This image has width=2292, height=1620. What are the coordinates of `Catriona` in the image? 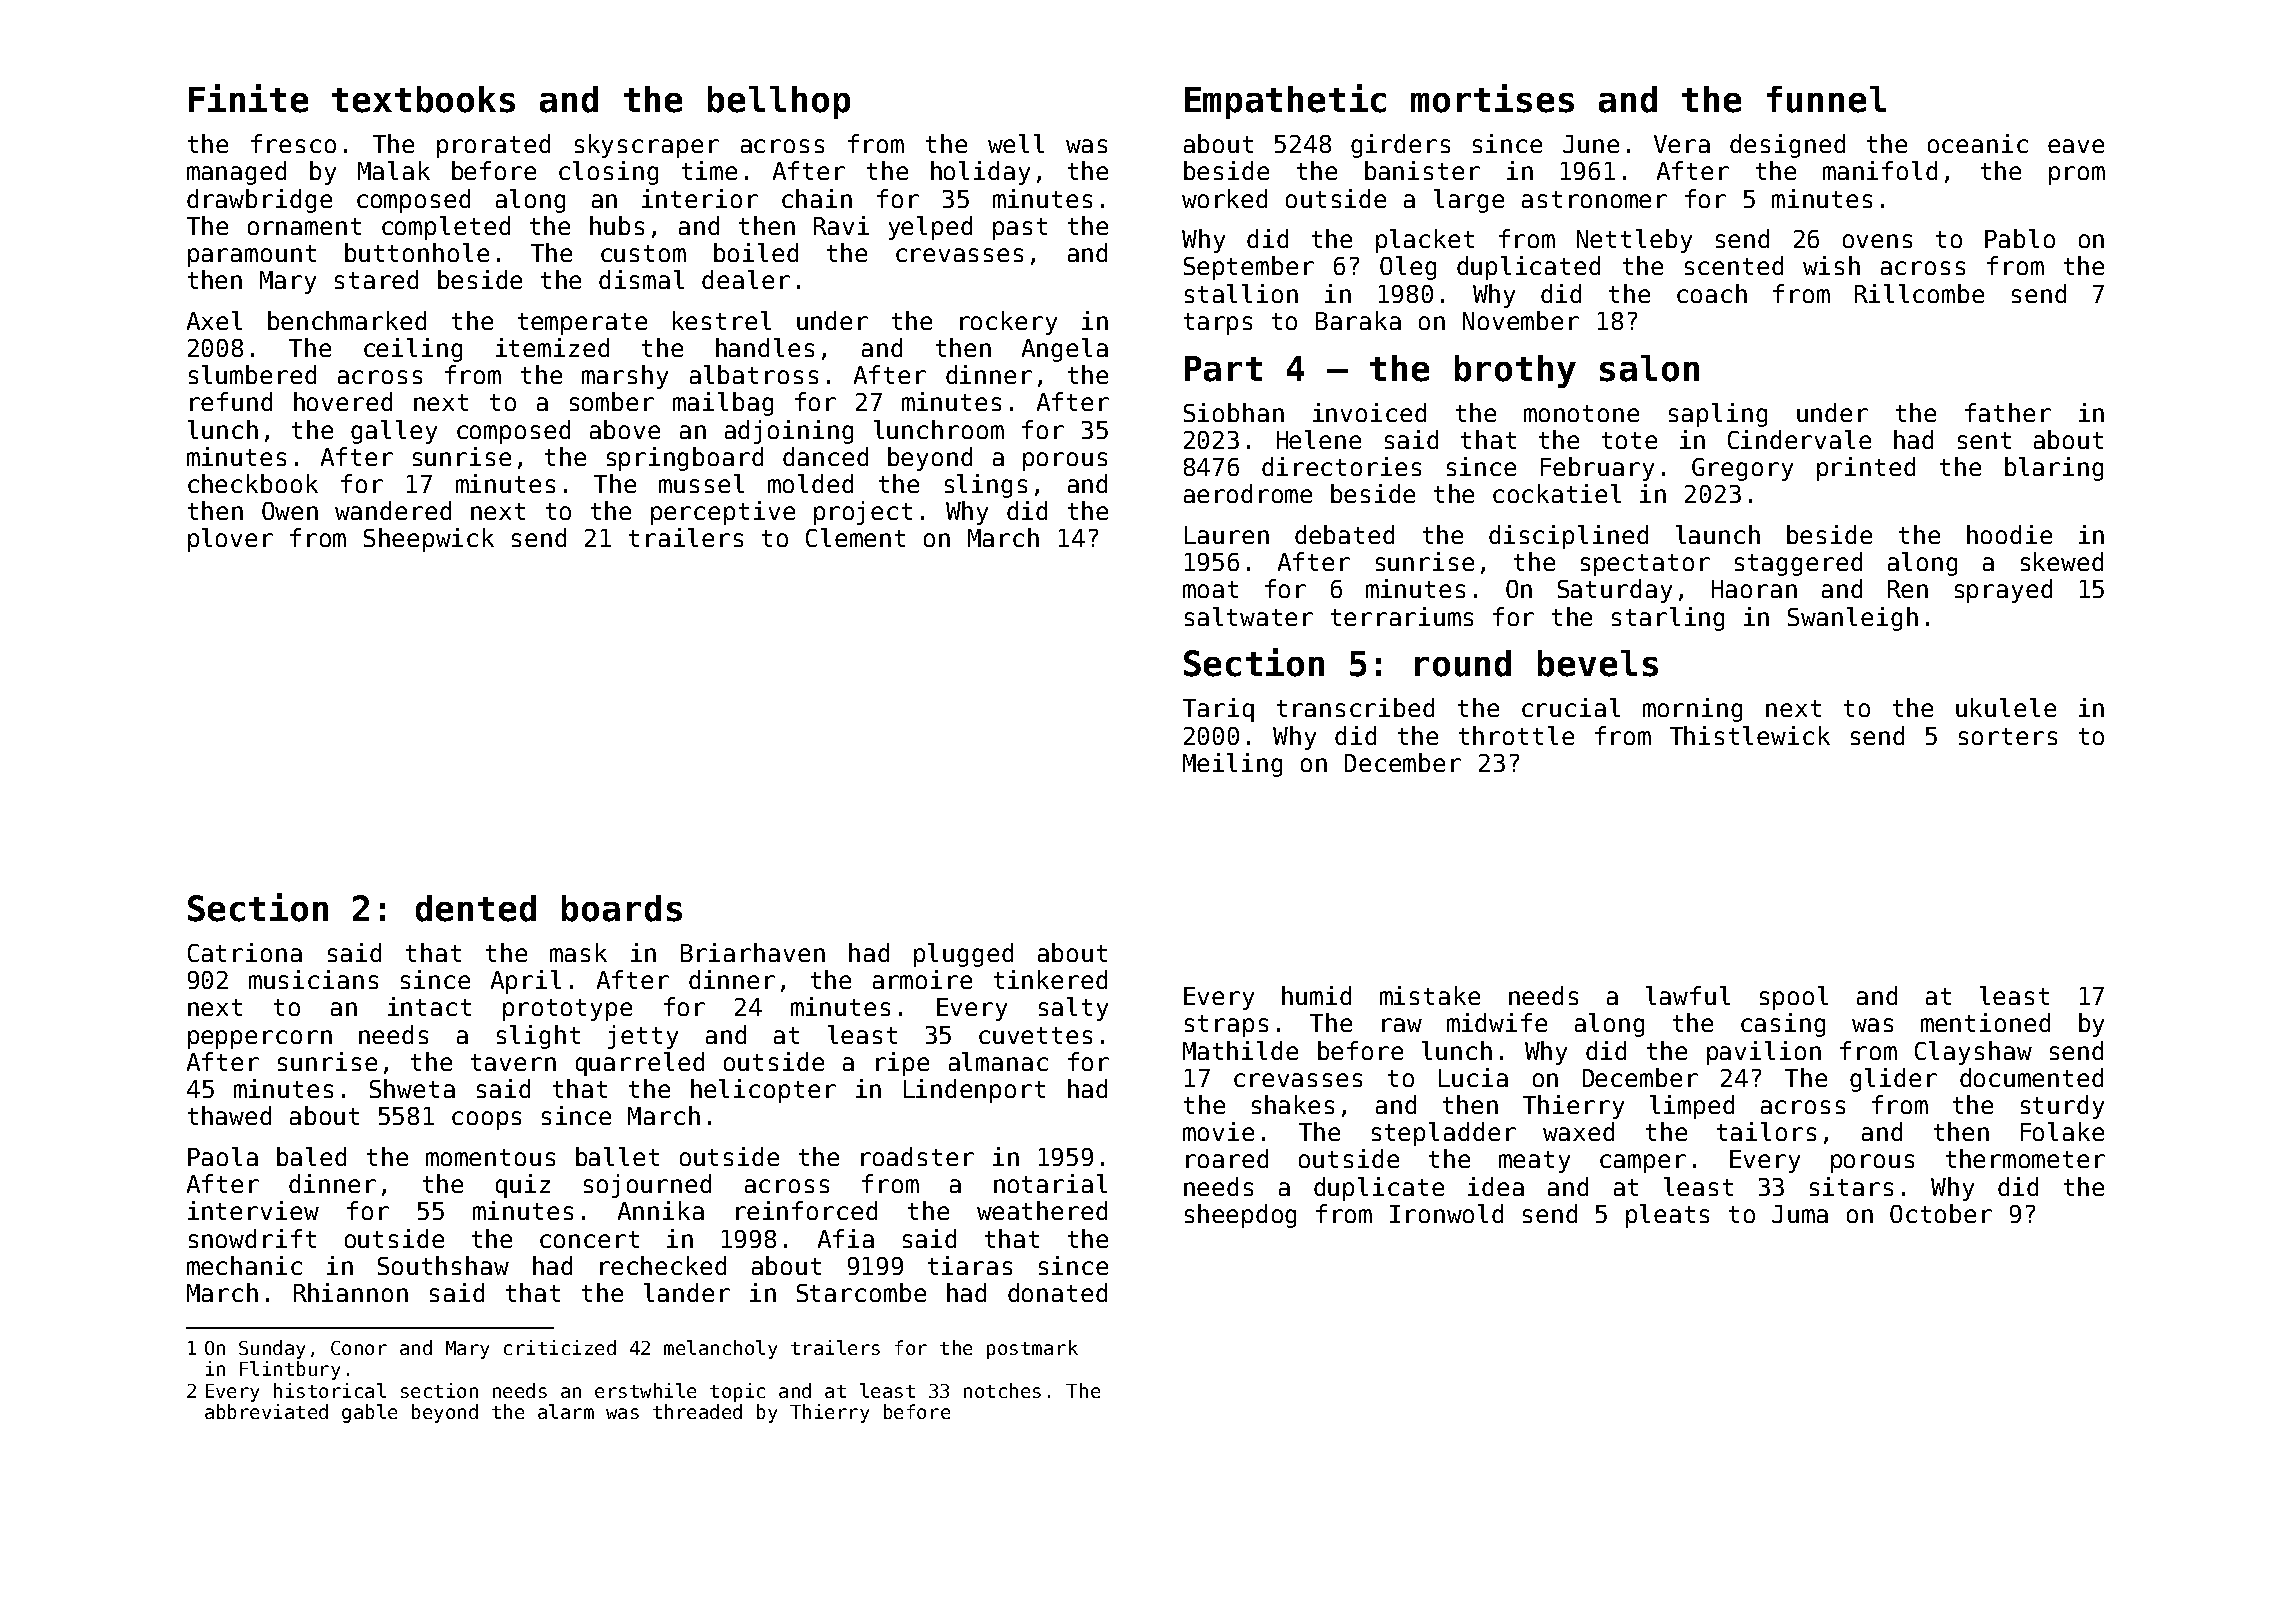 It's located at (245, 952).
